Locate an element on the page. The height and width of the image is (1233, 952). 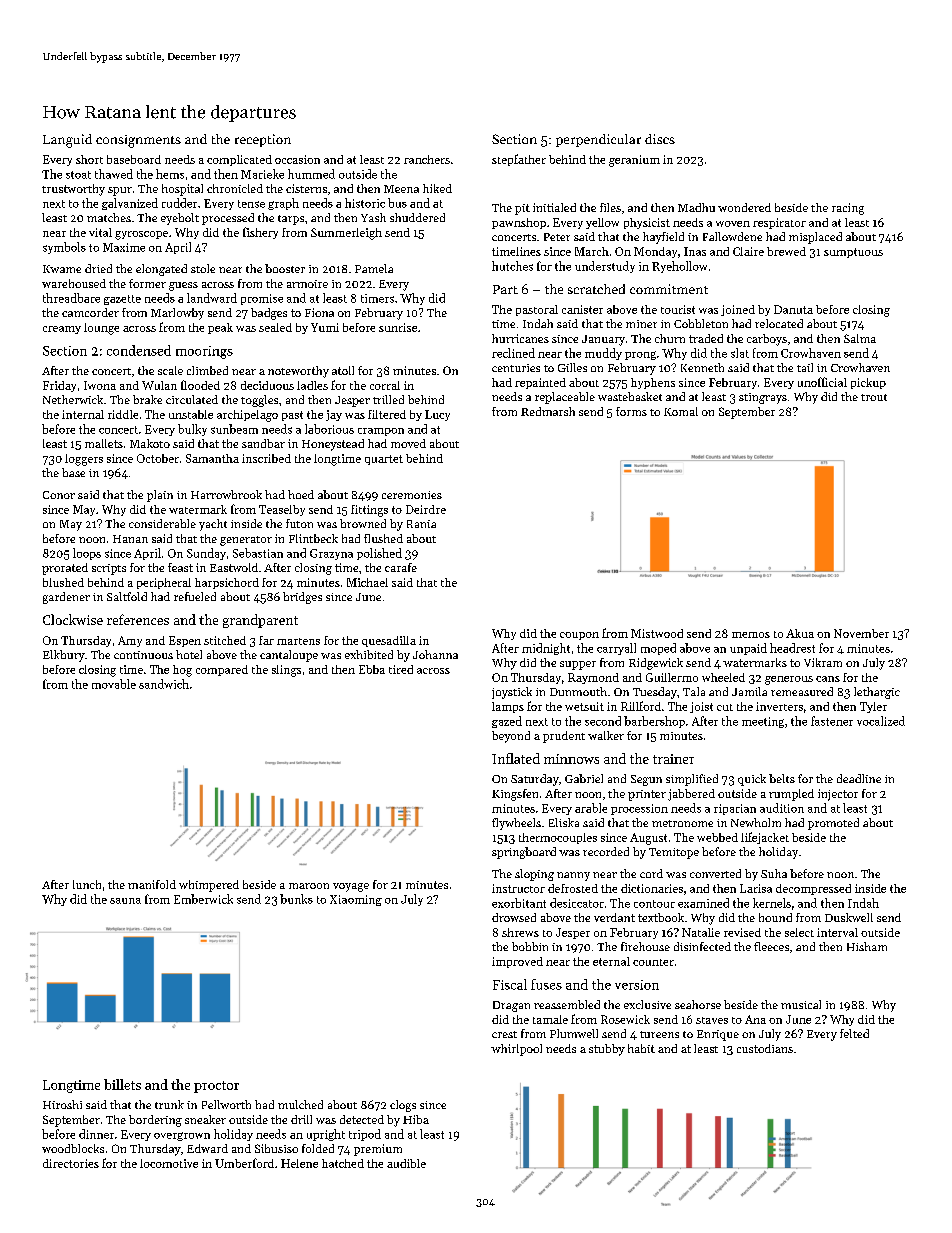
reception is located at coordinates (263, 140).
